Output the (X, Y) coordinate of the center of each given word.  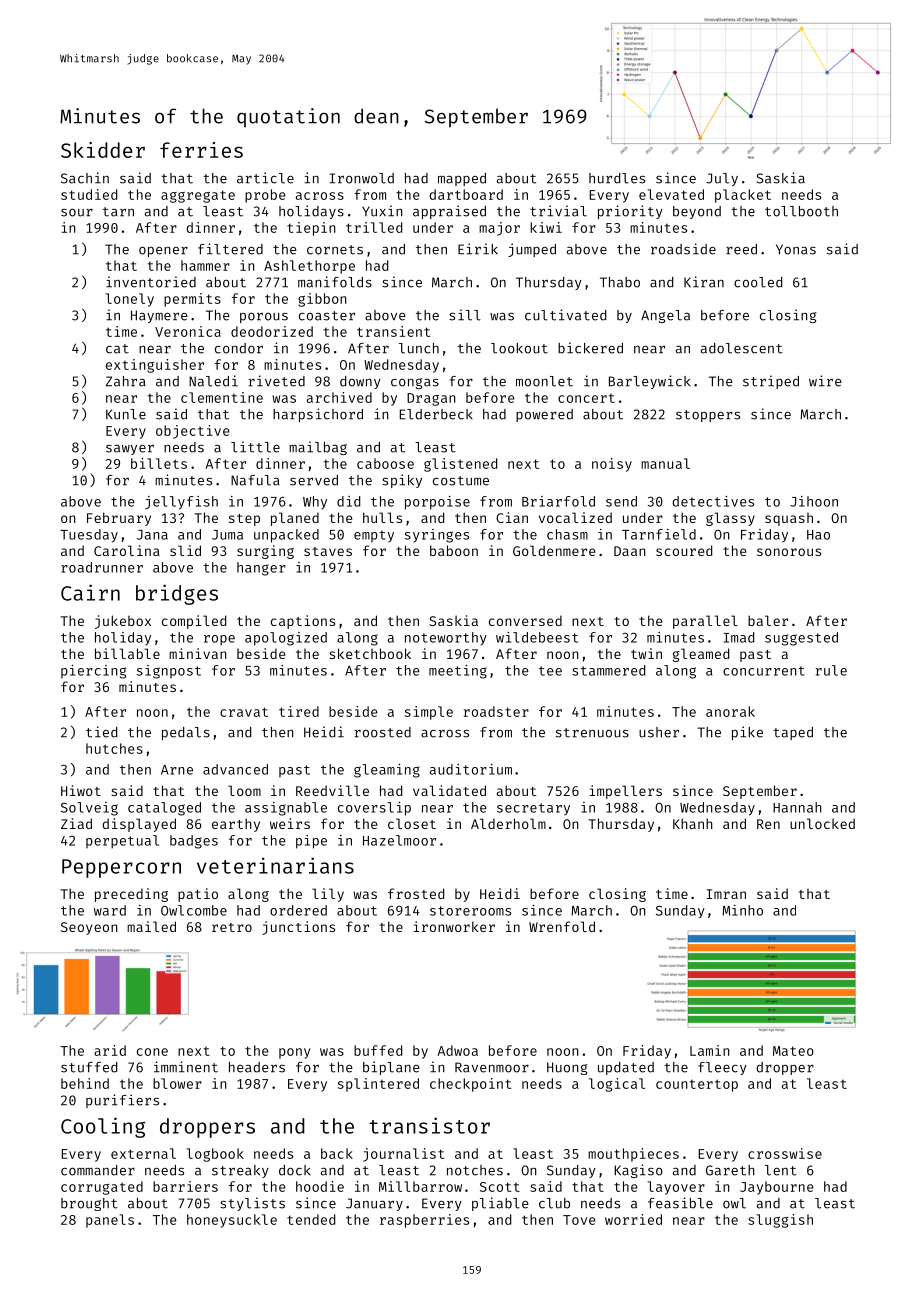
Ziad (76, 823)
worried (633, 1219)
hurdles (617, 178)
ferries (201, 150)
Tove (579, 1220)
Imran (726, 894)
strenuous (592, 733)
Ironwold (362, 178)
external (143, 1153)
